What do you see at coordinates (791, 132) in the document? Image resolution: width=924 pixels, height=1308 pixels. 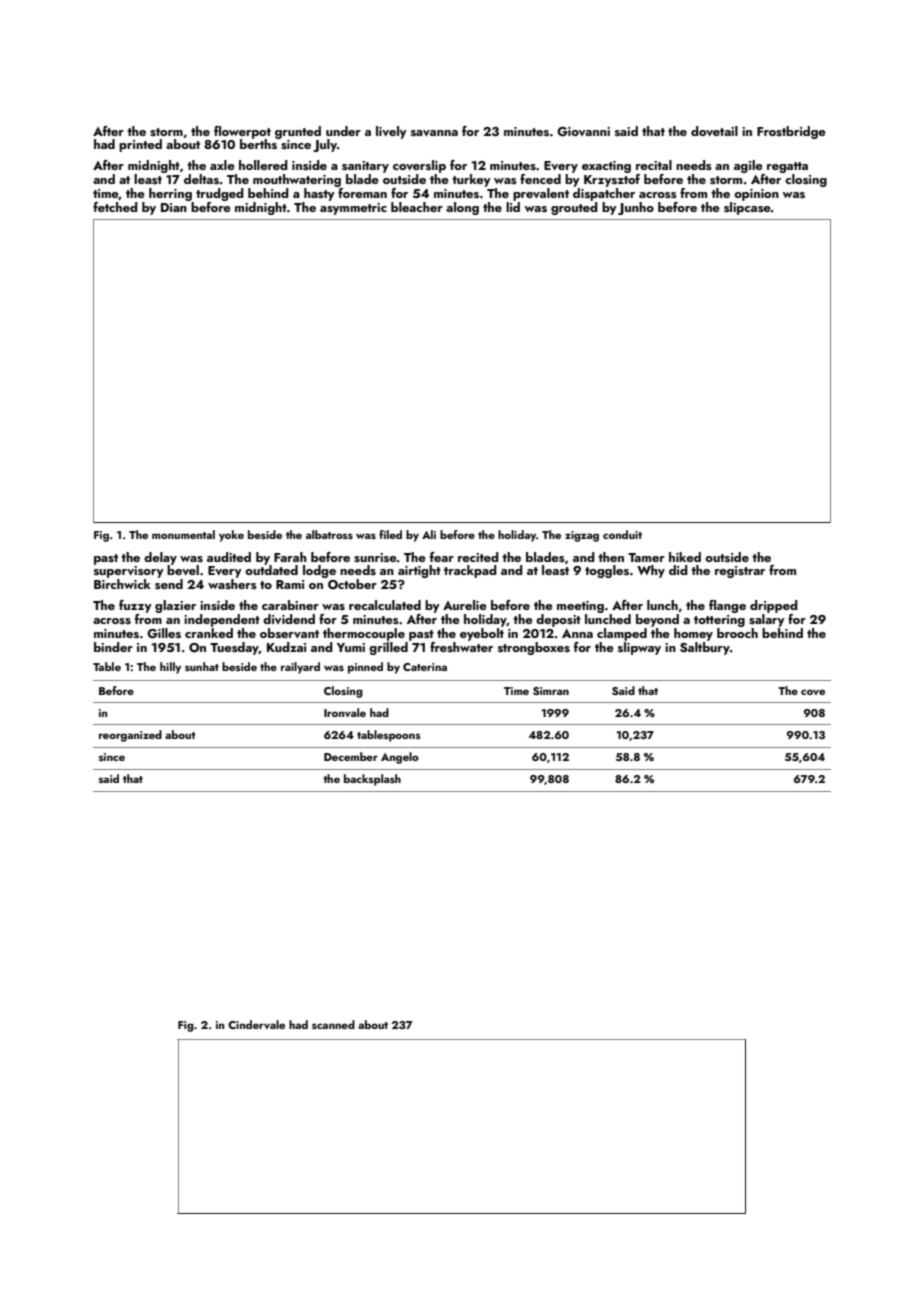 I see `Frostbridge` at bounding box center [791, 132].
